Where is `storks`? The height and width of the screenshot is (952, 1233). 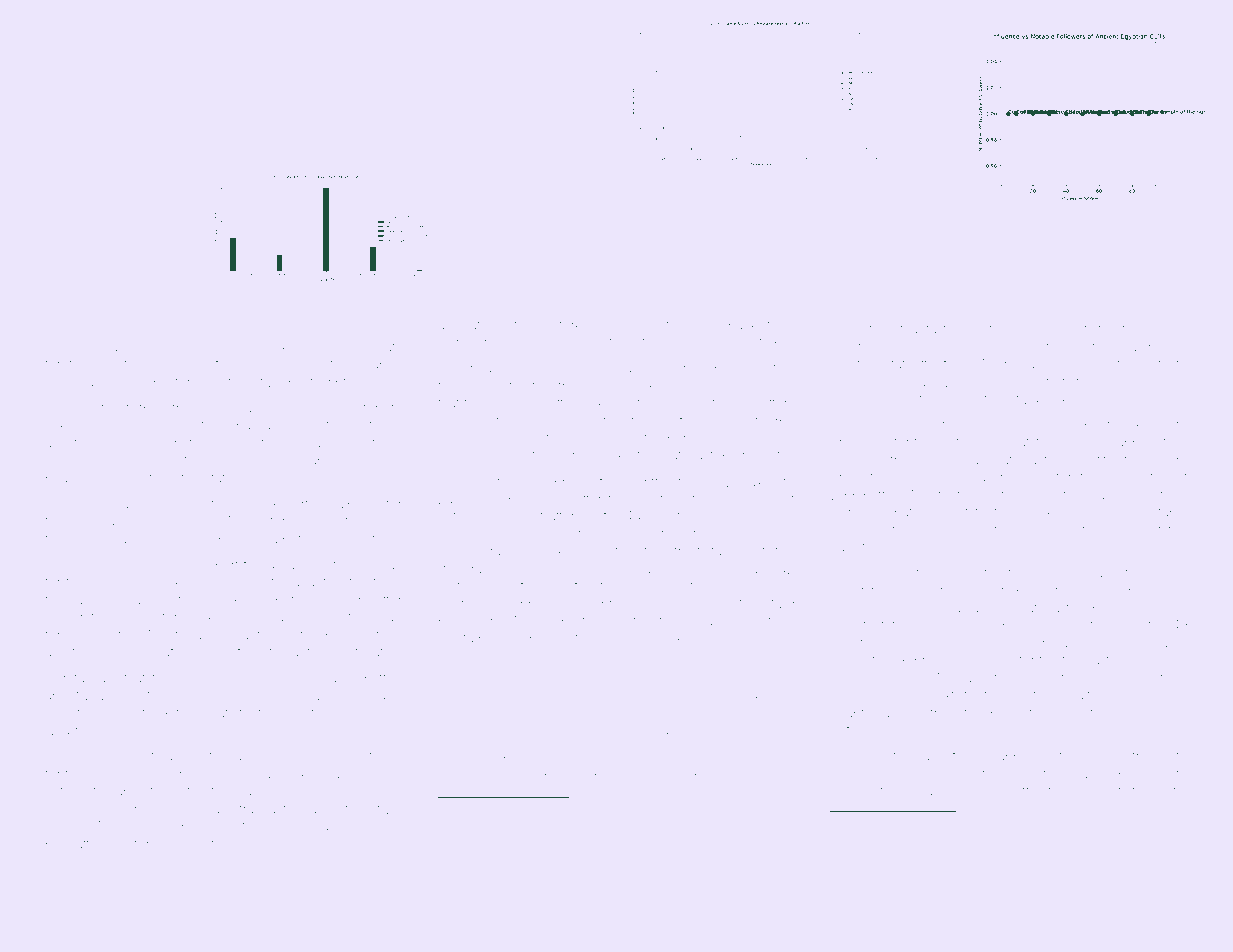 storks is located at coordinates (571, 325).
